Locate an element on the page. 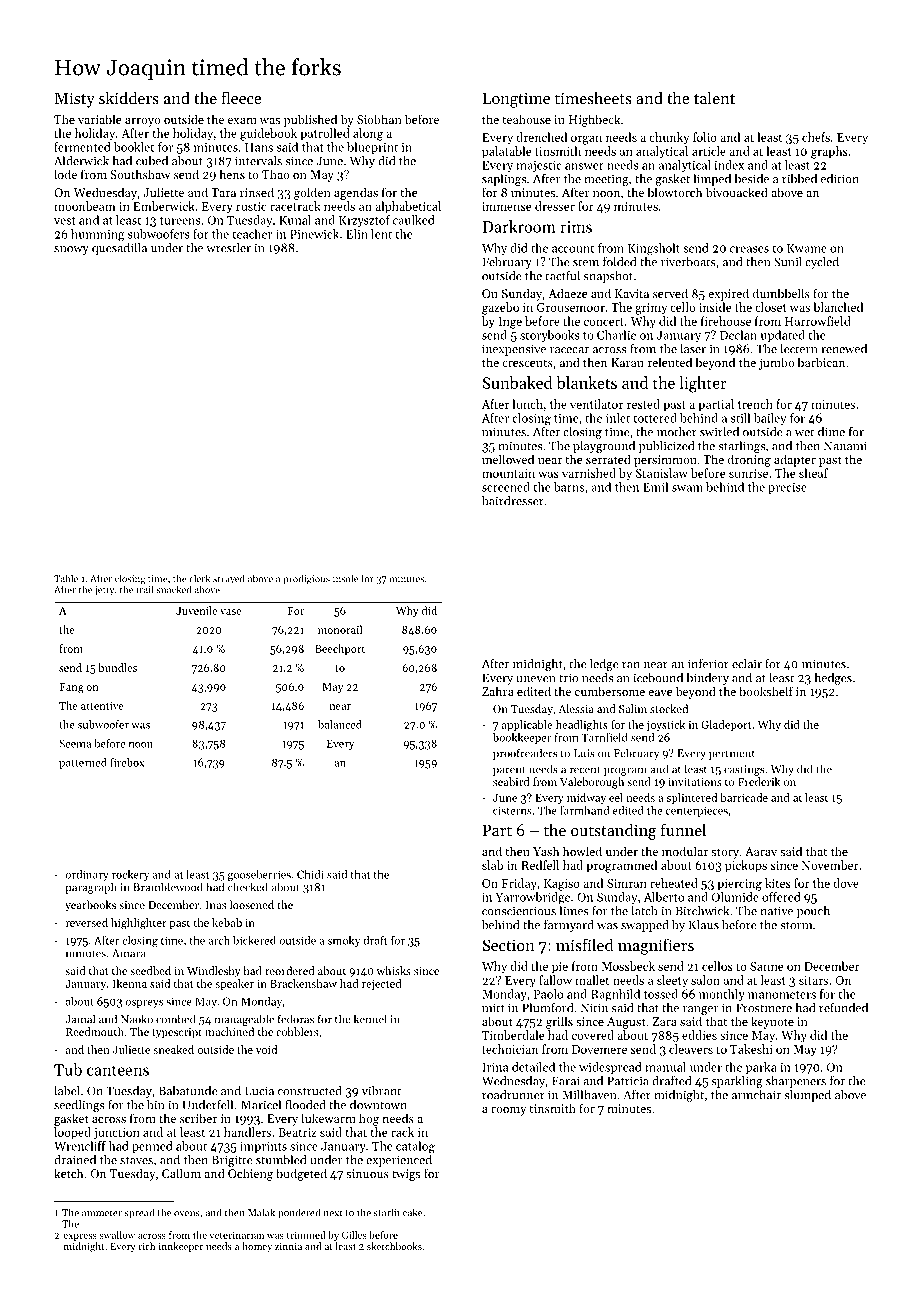 The image size is (924, 1308). Sanne is located at coordinates (766, 966).
